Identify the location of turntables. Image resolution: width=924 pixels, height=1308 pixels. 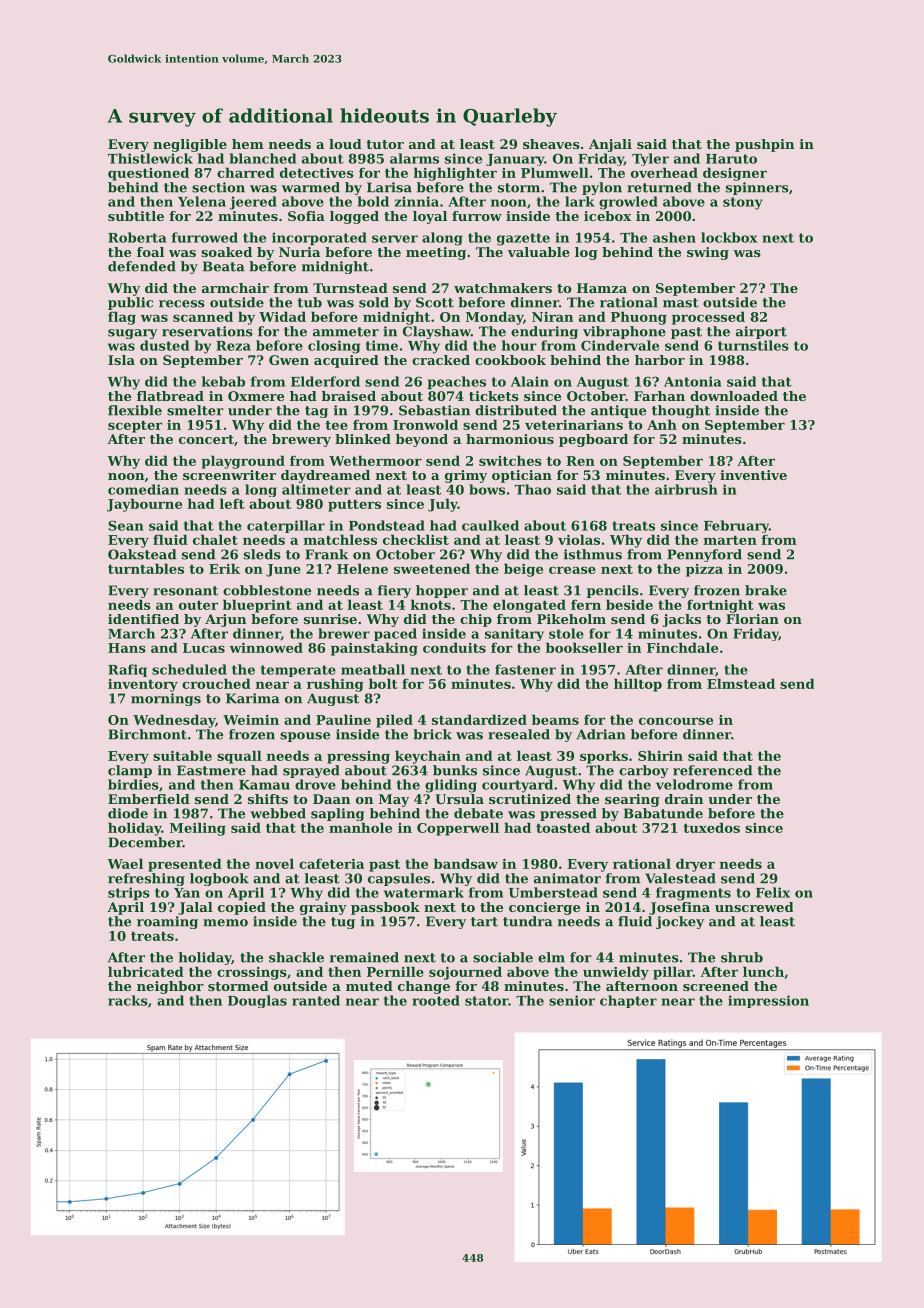
(146, 568).
